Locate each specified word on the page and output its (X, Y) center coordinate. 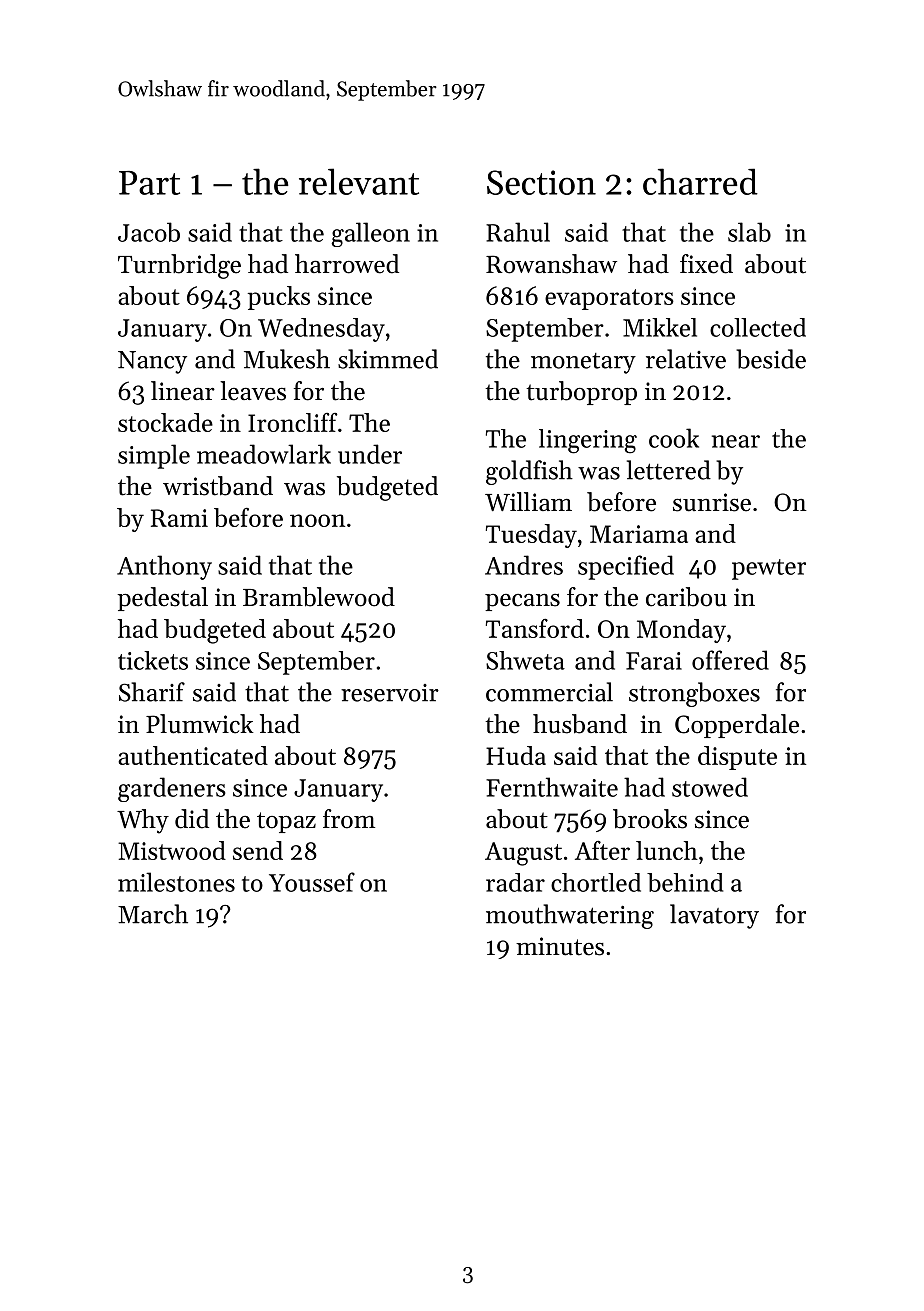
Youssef (312, 882)
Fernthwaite (552, 787)
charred (700, 181)
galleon (370, 234)
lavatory (714, 916)
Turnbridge (179, 266)
